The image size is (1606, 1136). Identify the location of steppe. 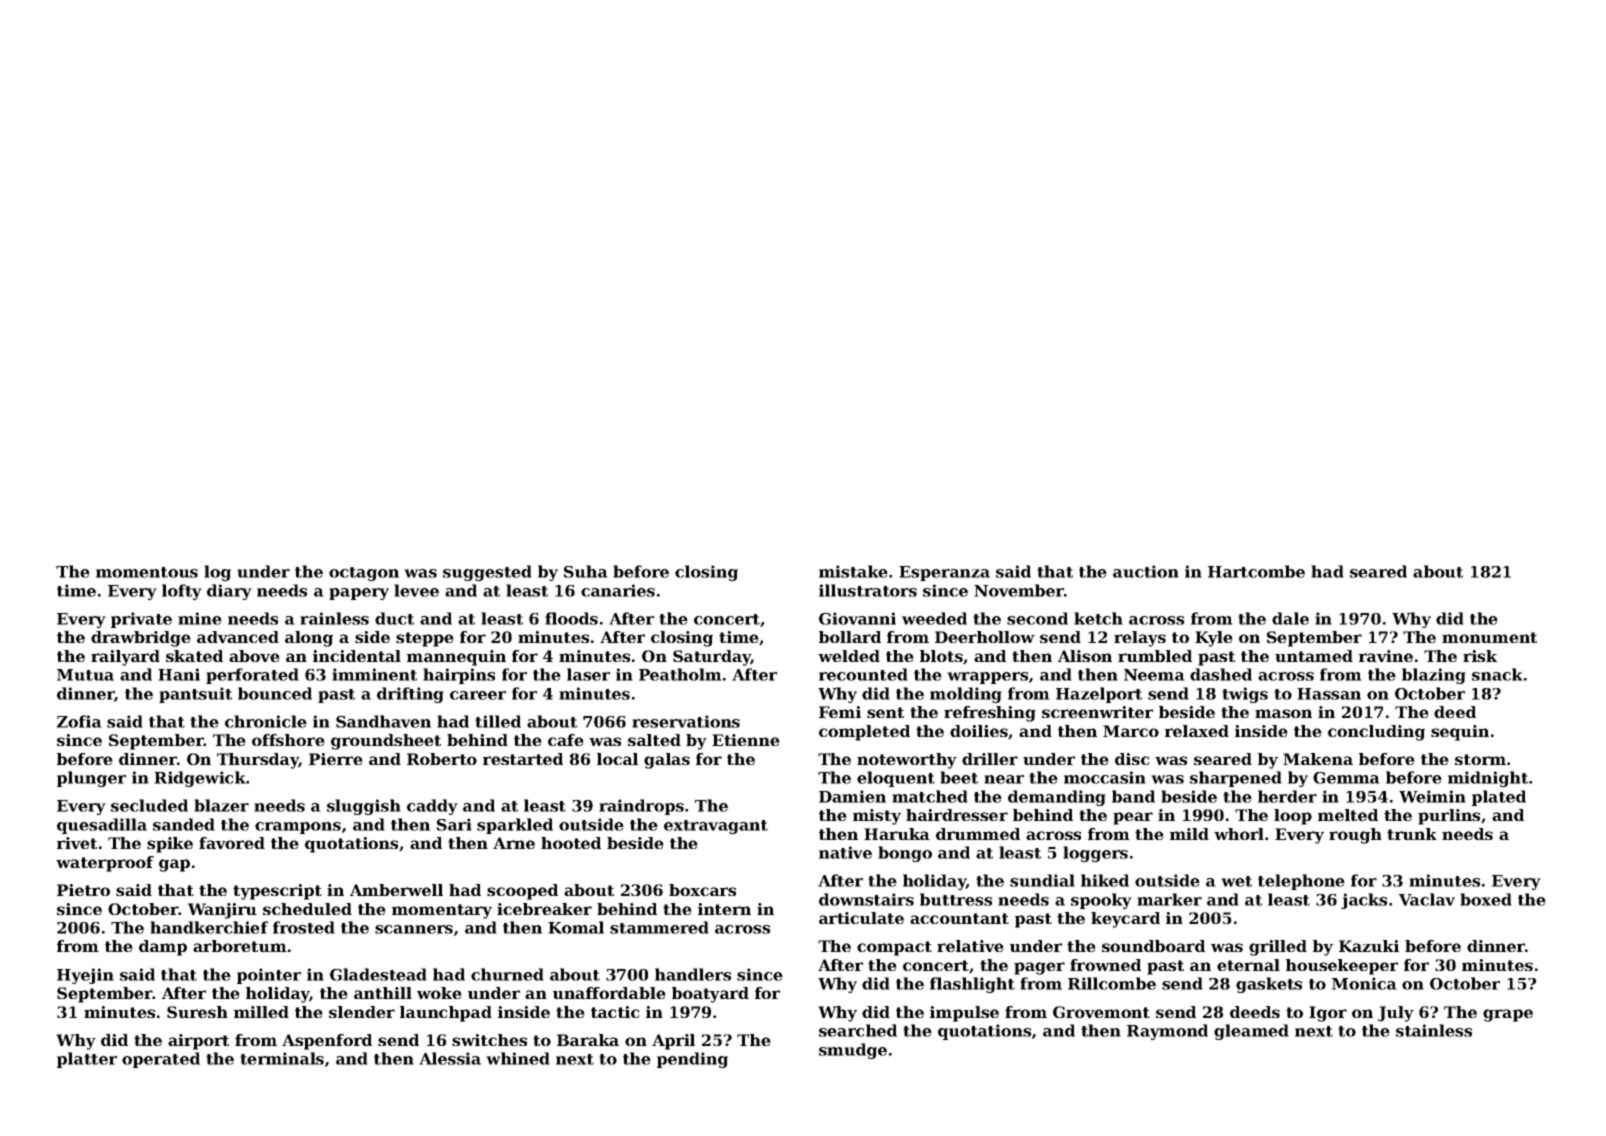
(425, 639).
